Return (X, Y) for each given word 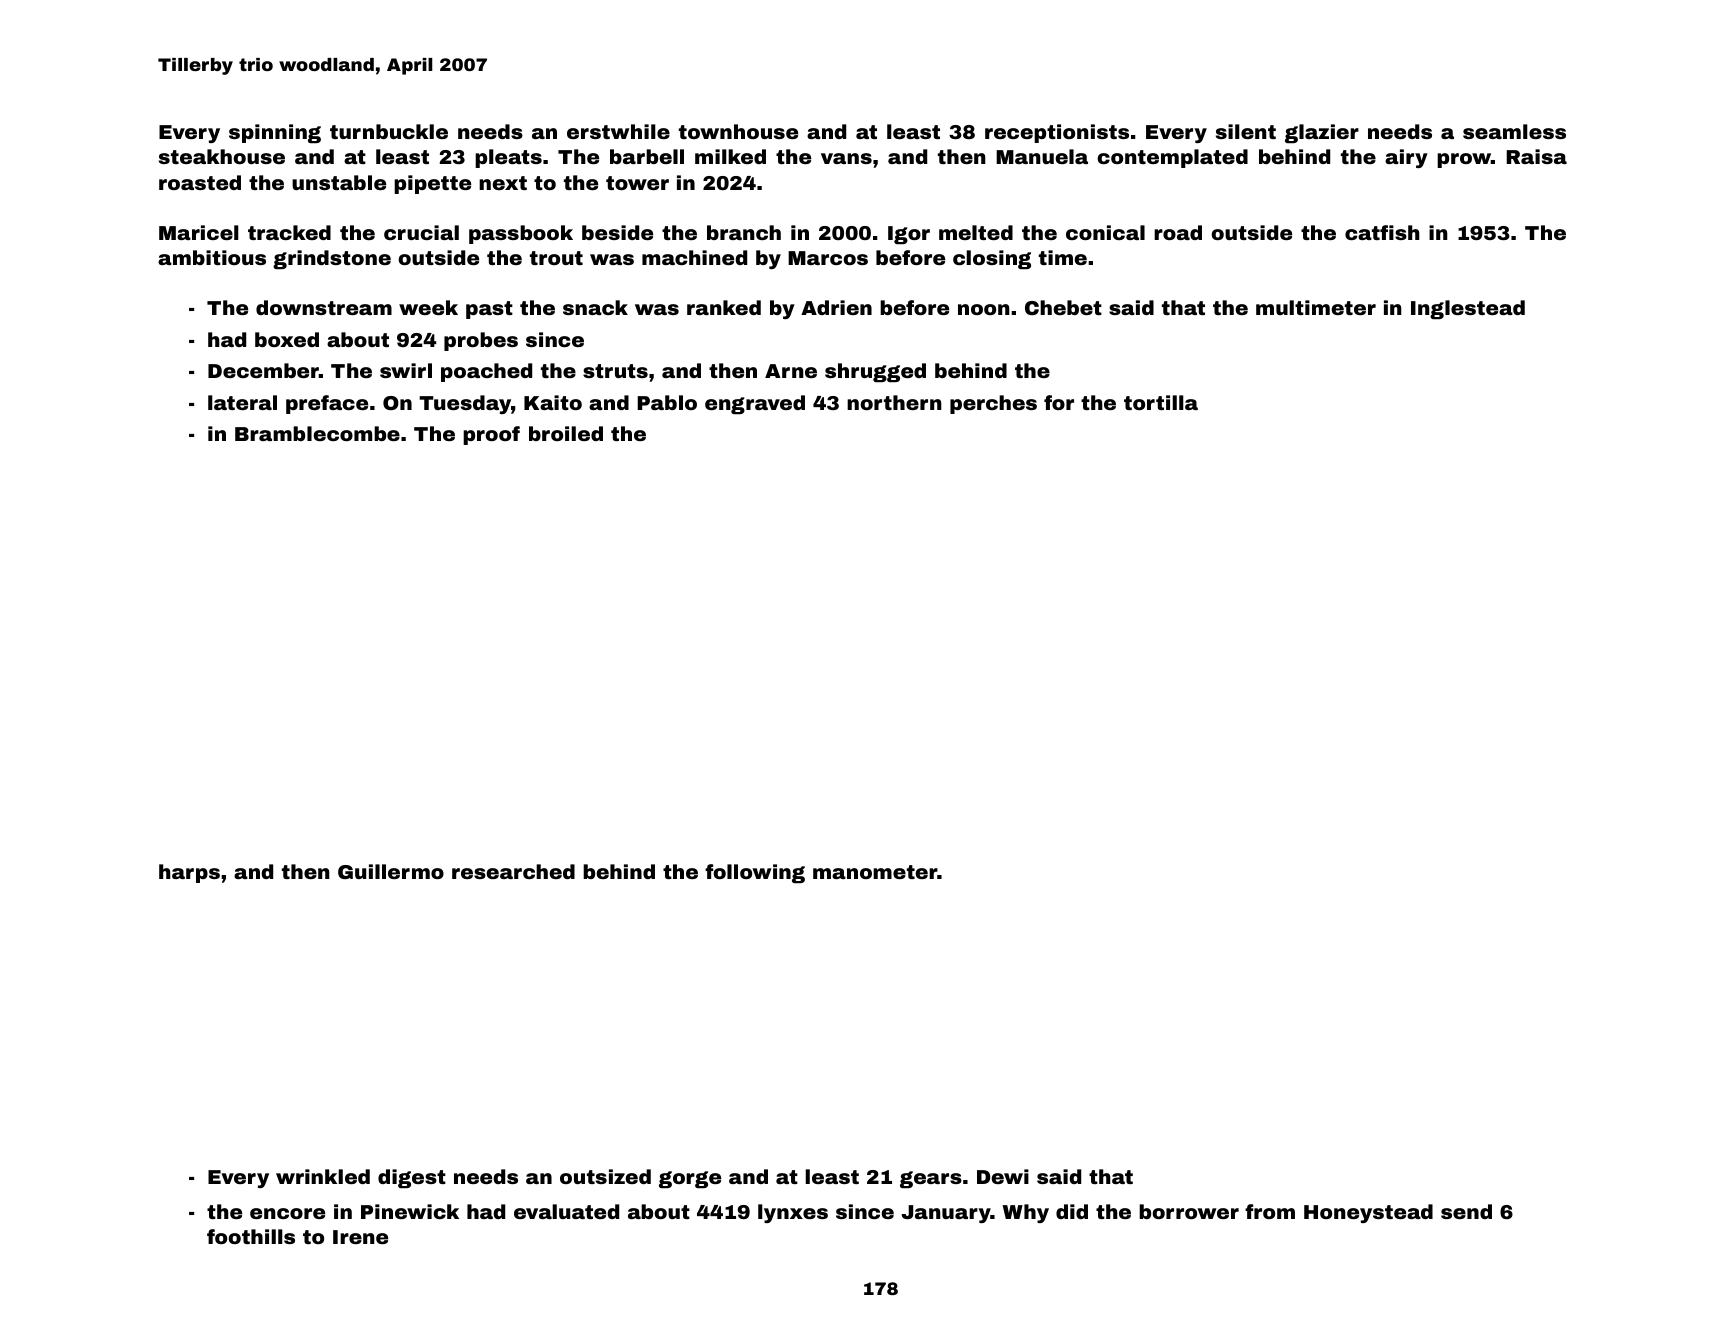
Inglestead (1468, 309)
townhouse (738, 131)
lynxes (793, 1213)
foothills (251, 1236)
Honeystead (1368, 1213)
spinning (275, 133)
